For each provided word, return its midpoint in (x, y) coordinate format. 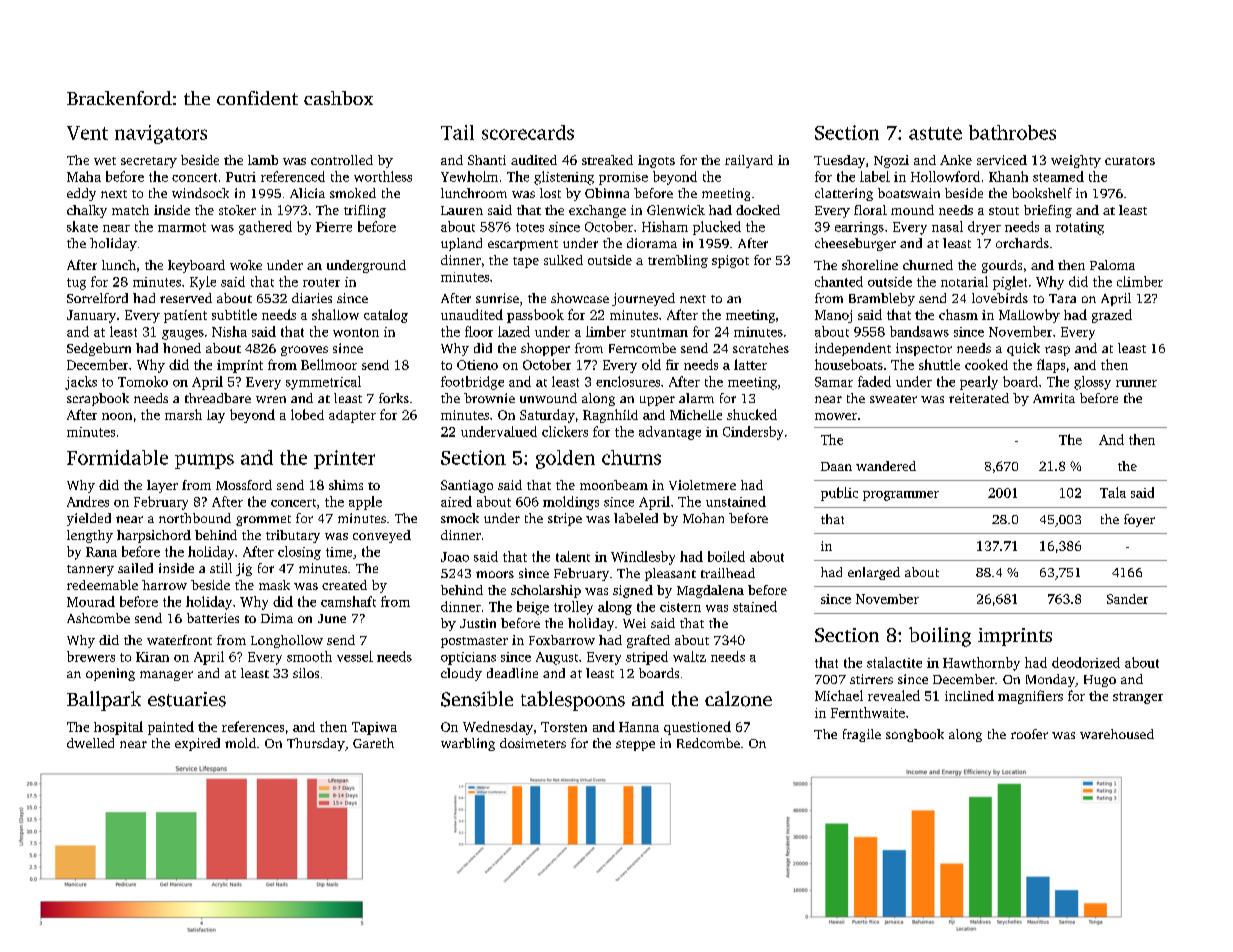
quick (1023, 349)
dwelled (90, 743)
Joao (455, 557)
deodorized (1086, 662)
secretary (149, 162)
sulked (563, 260)
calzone (738, 699)
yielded (89, 519)
